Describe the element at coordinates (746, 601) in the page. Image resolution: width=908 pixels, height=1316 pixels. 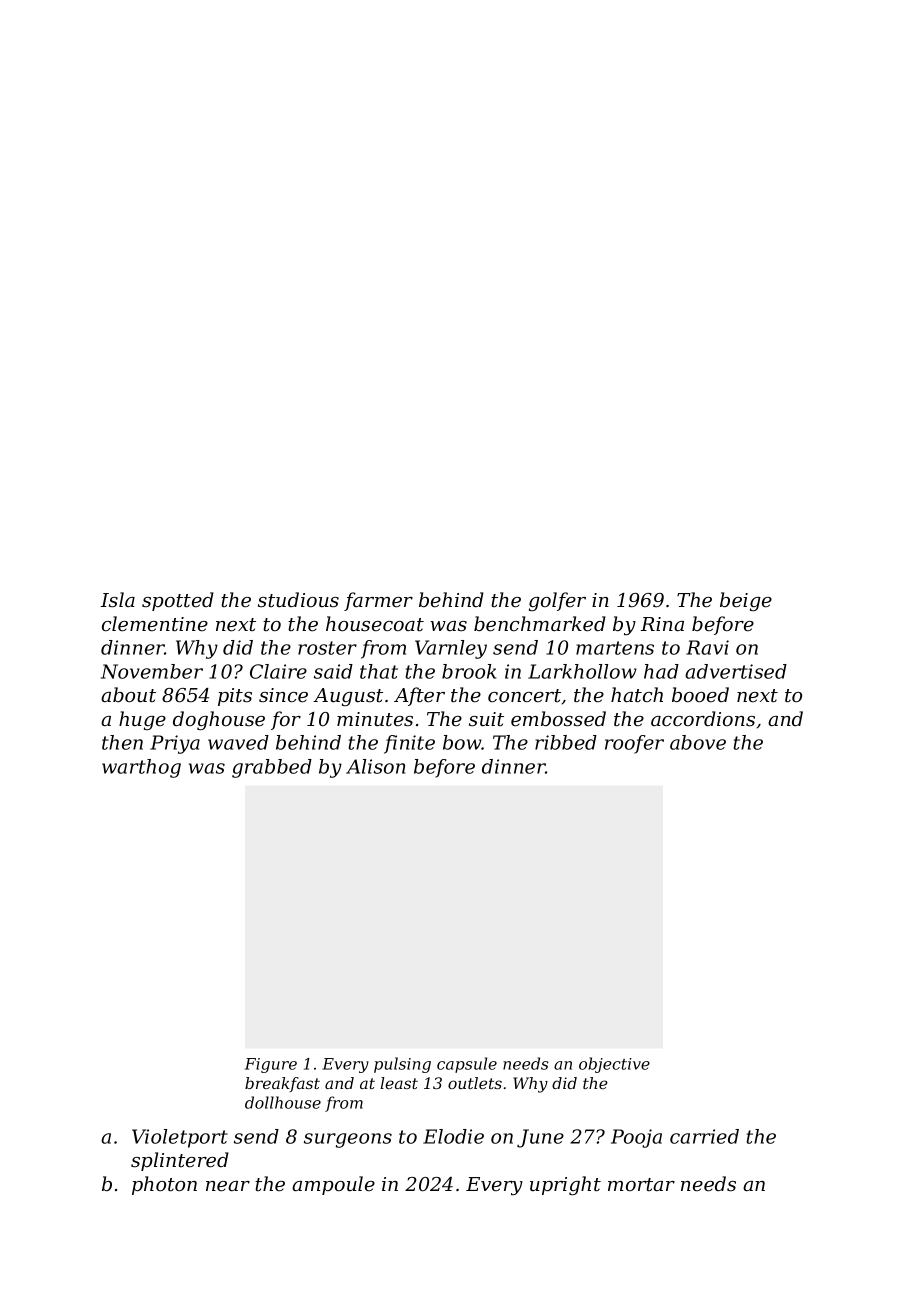
I see `beige` at that location.
